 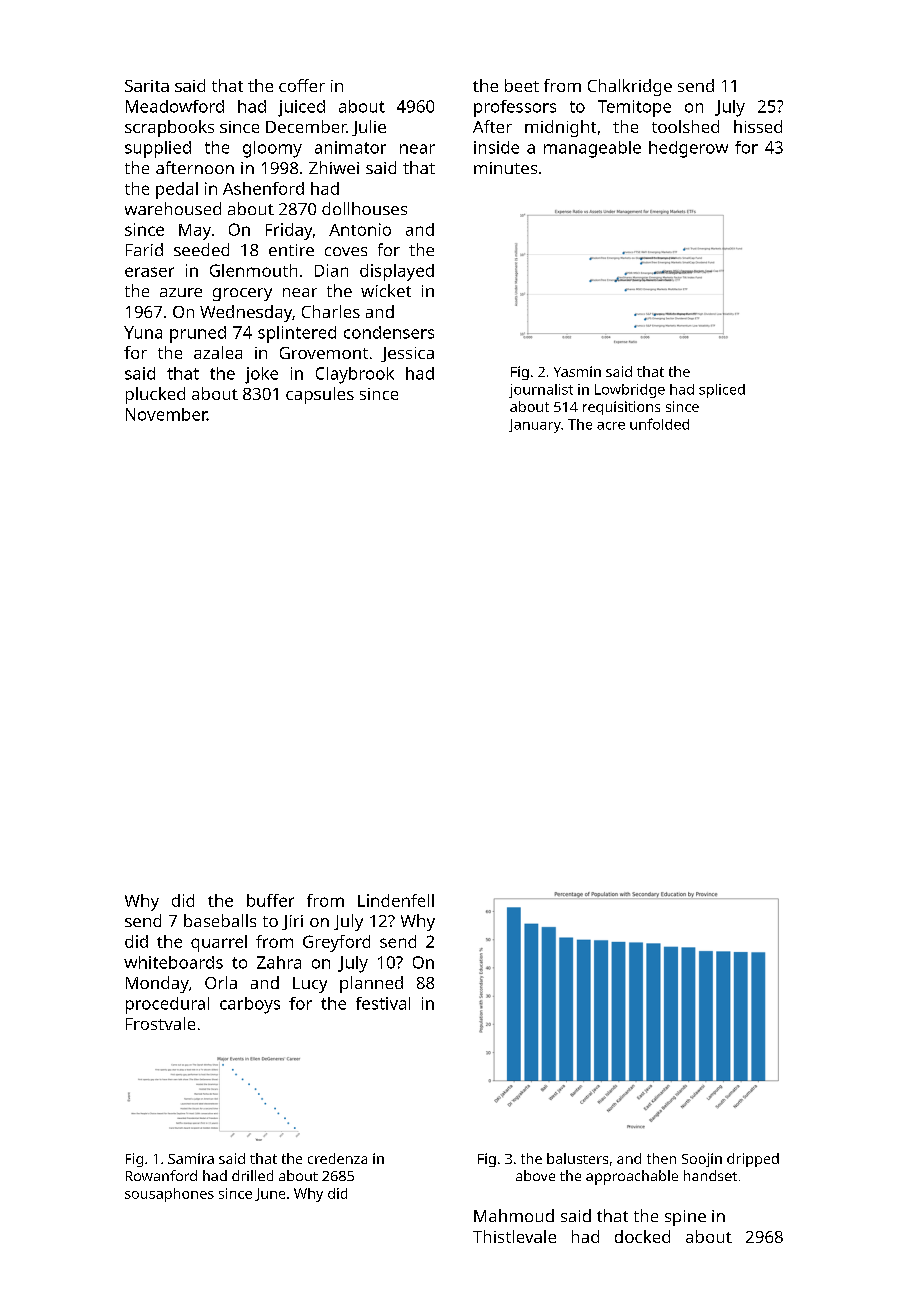 What do you see at coordinates (611, 426) in the screenshot?
I see `acre` at bounding box center [611, 426].
